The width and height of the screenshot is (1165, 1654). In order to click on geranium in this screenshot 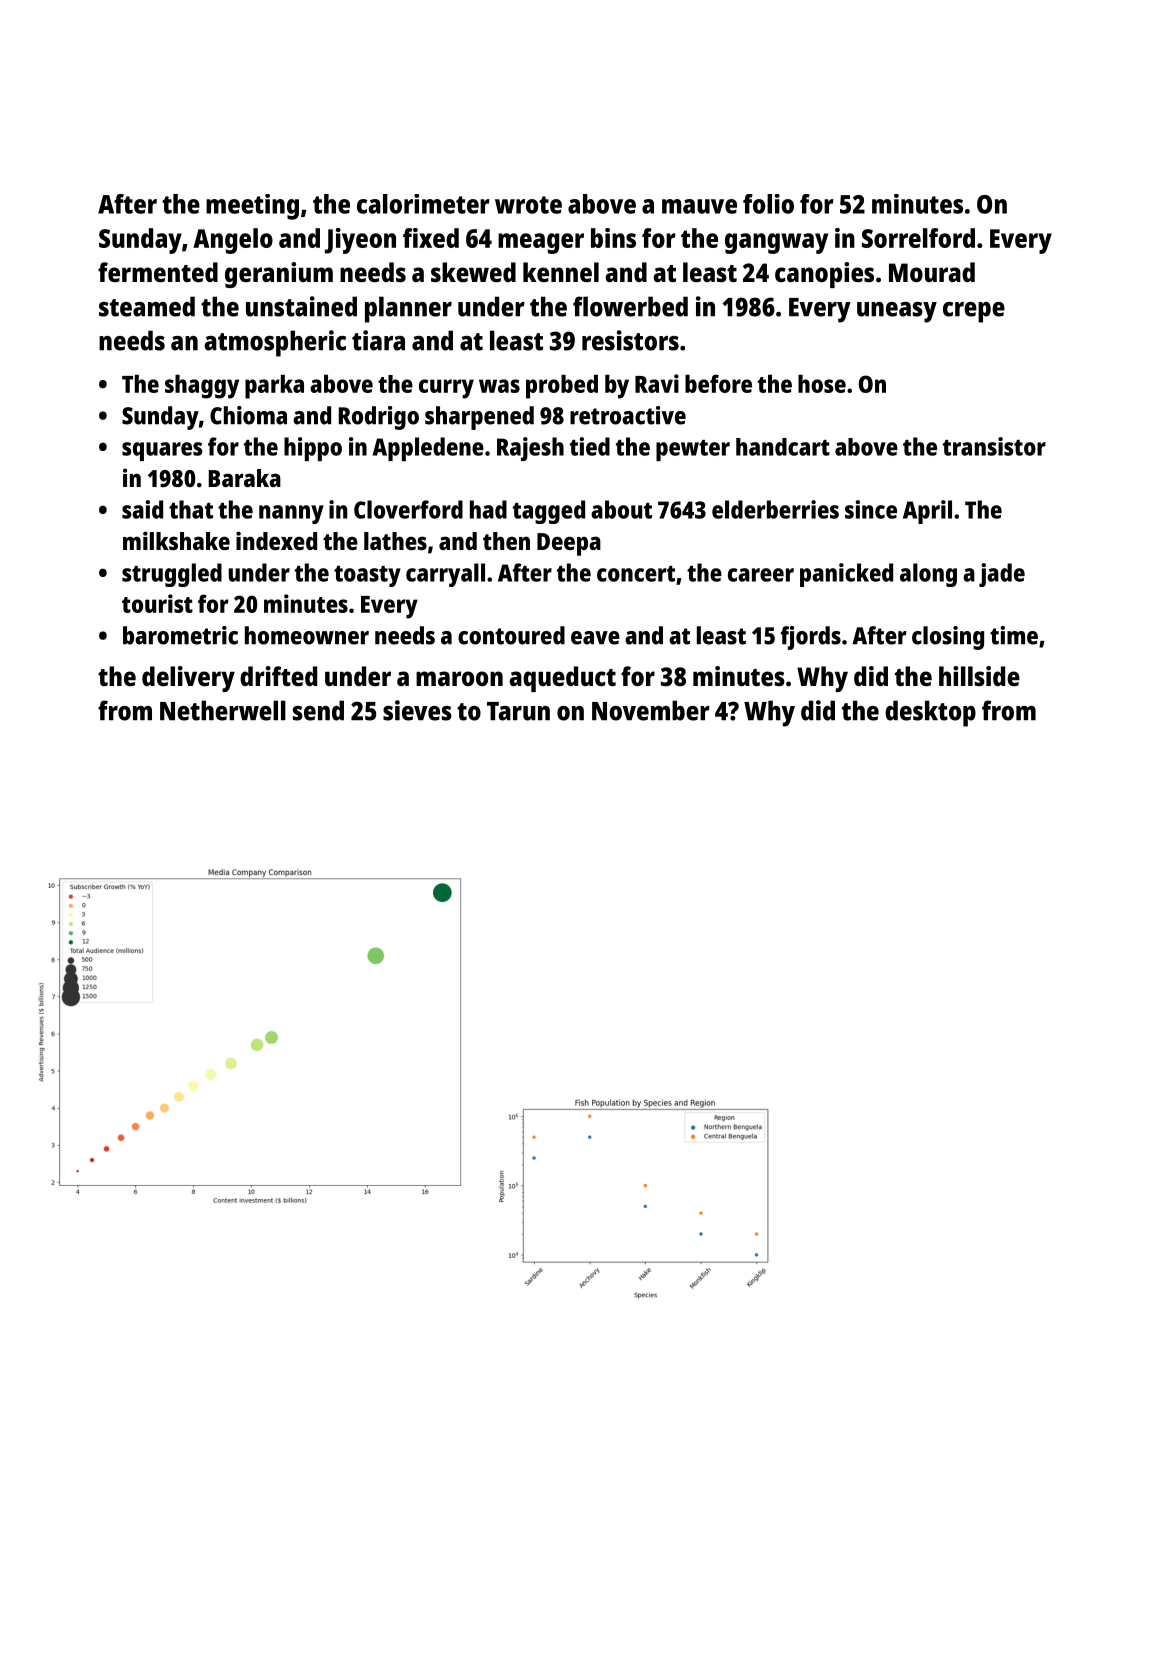, I will do `click(279, 275)`.
